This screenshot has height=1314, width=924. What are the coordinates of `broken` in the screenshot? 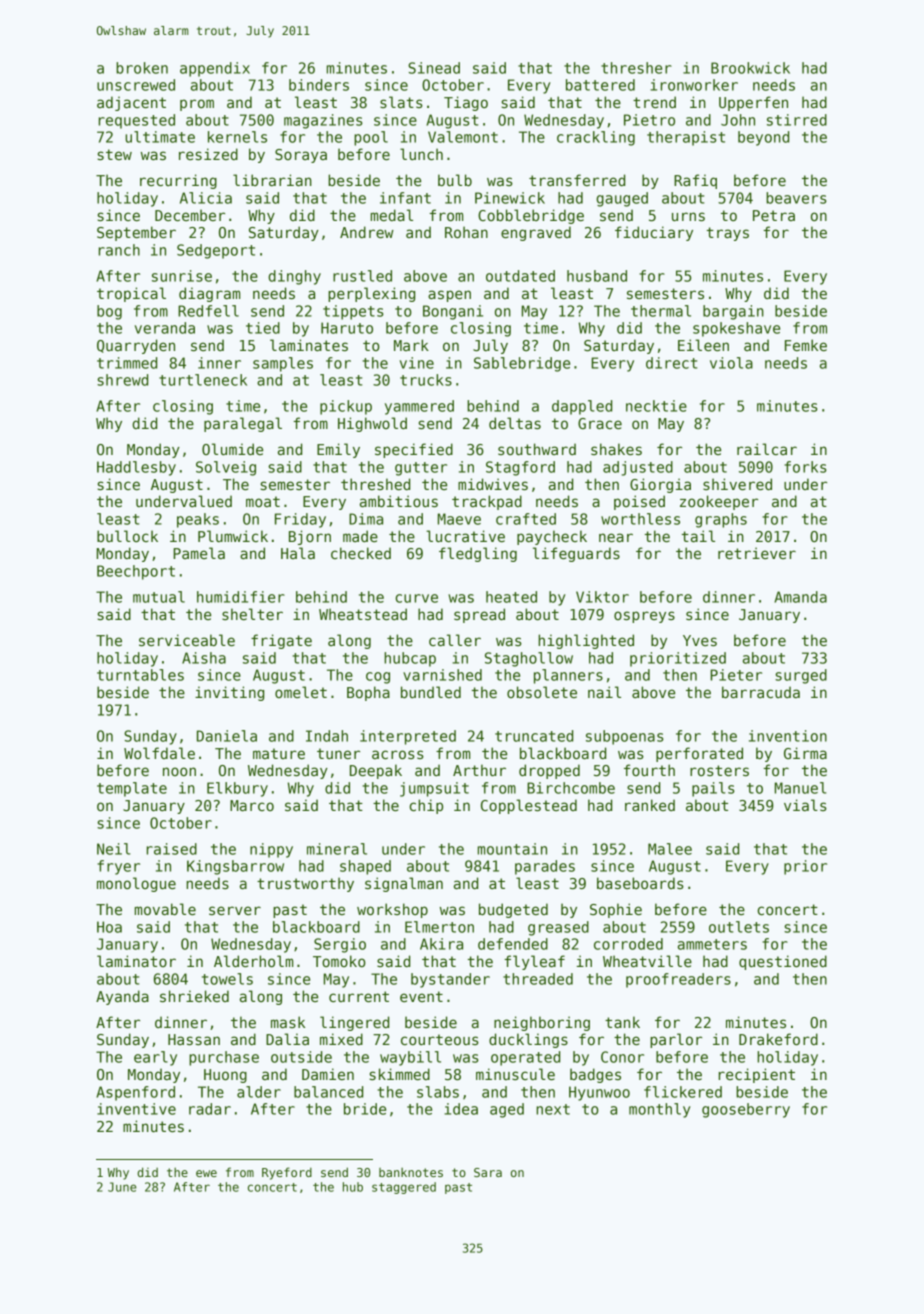 It's located at (142, 68).
